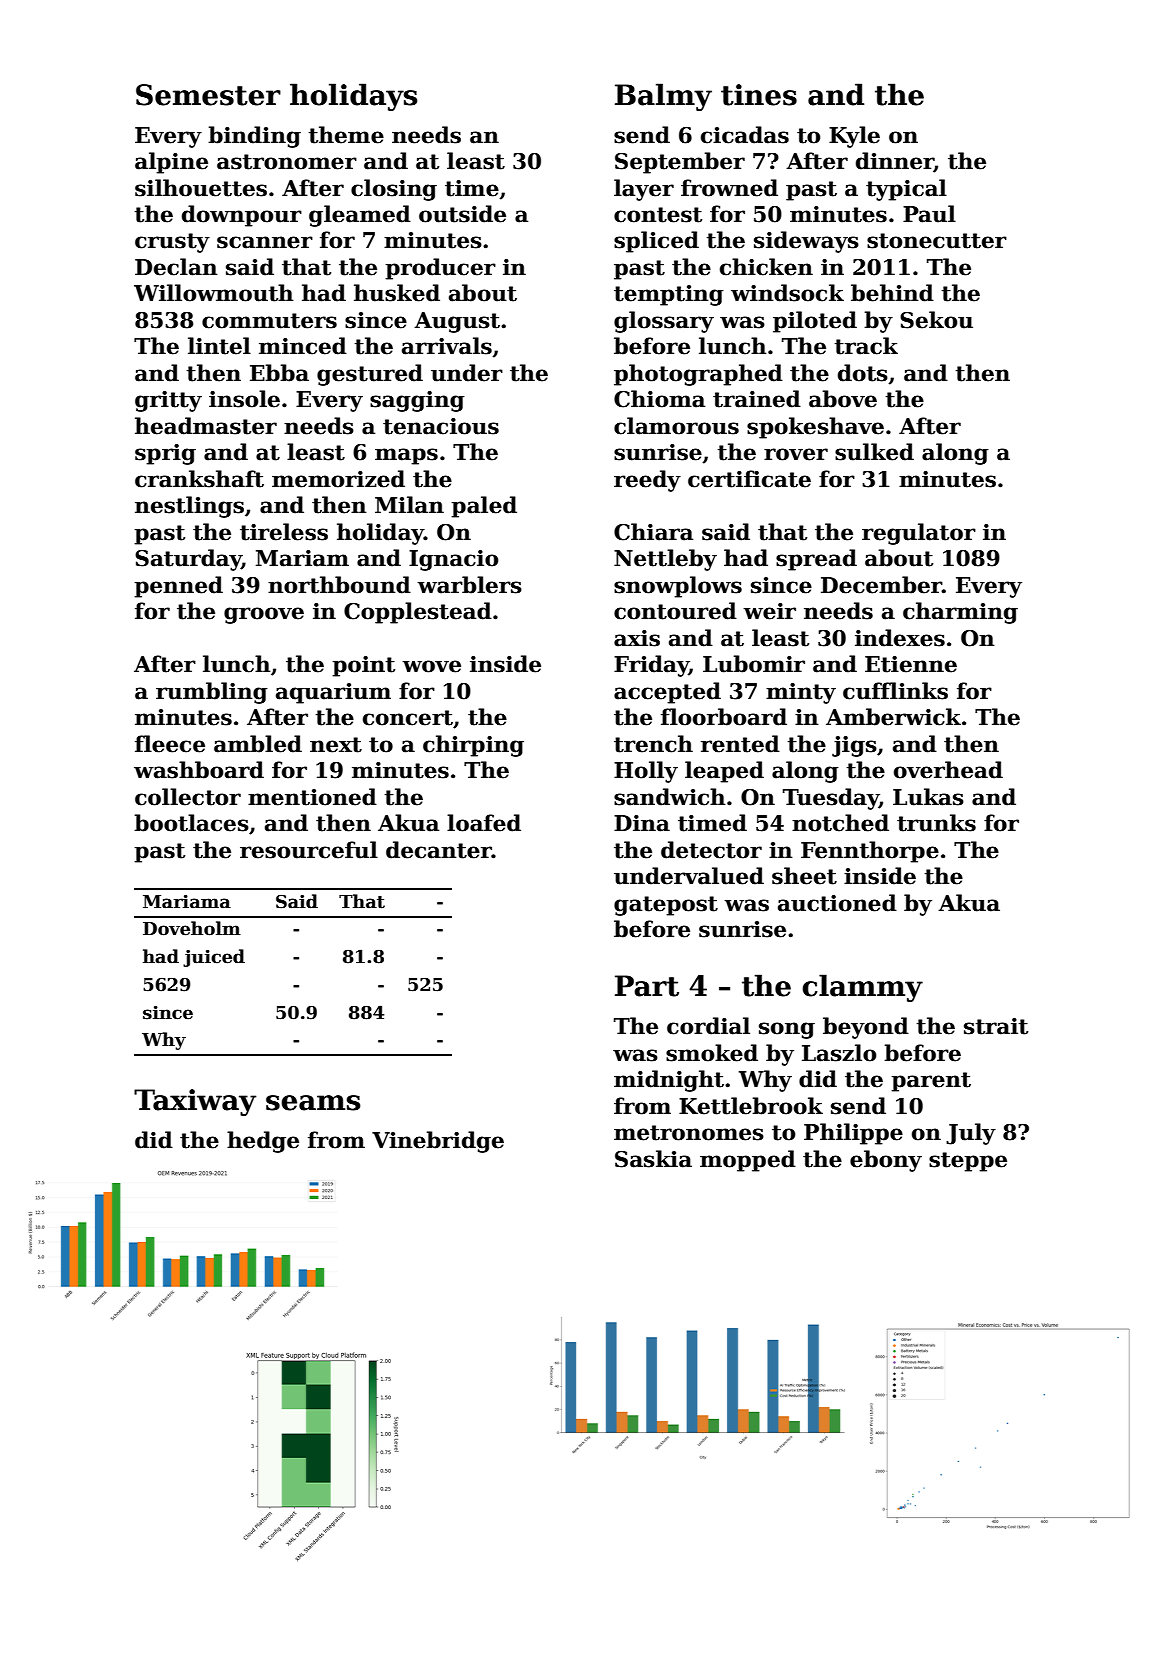 This screenshot has width=1165, height=1654. Describe the element at coordinates (659, 399) in the screenshot. I see `Chioma` at that location.
